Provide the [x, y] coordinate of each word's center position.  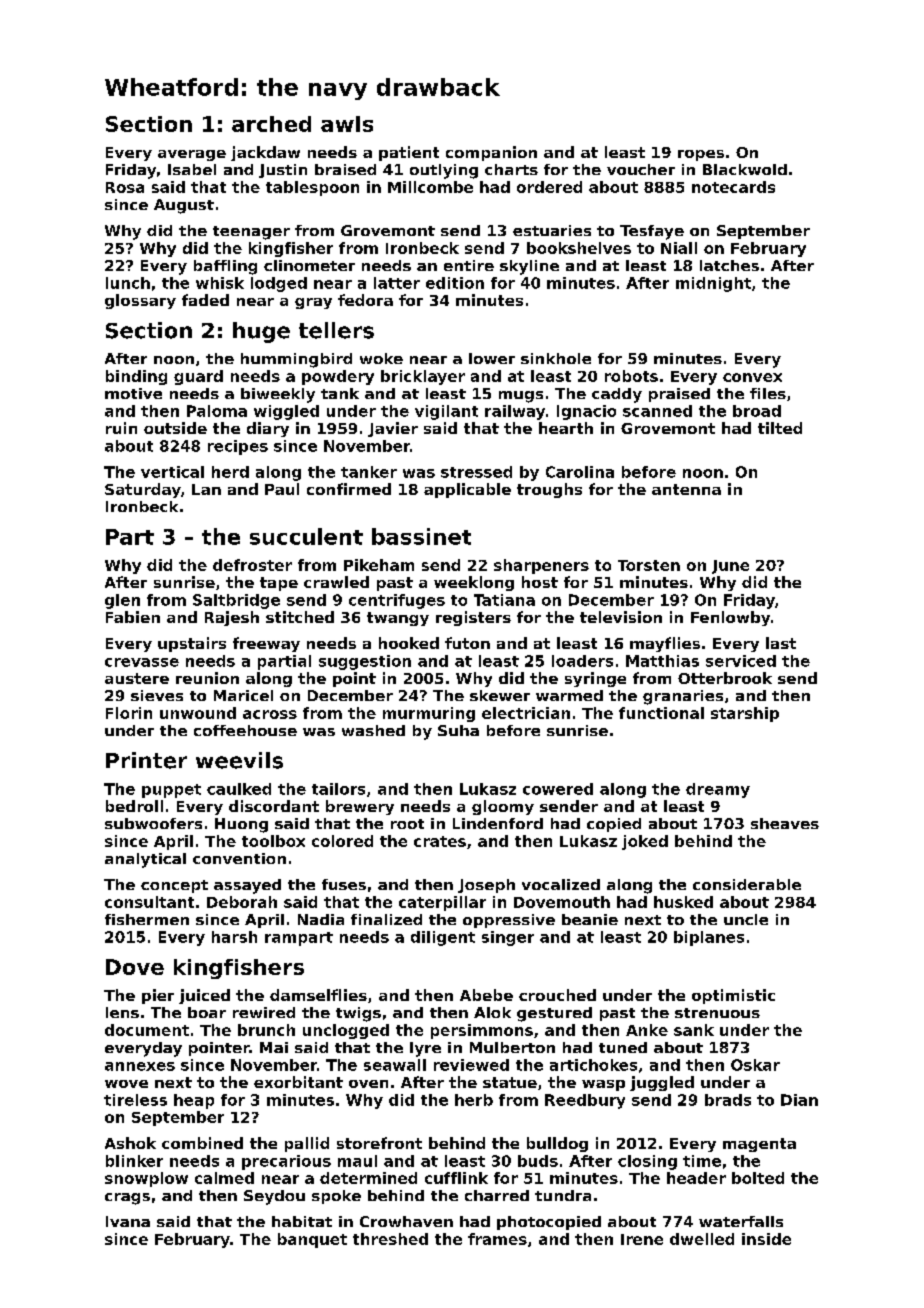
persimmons [482, 1031]
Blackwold [745, 169]
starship [745, 714]
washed [373, 730]
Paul [282, 489]
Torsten [649, 565]
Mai [274, 1047]
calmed [224, 1178]
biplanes [709, 938]
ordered [549, 187]
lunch [128, 283]
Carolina [580, 472]
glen [122, 601]
